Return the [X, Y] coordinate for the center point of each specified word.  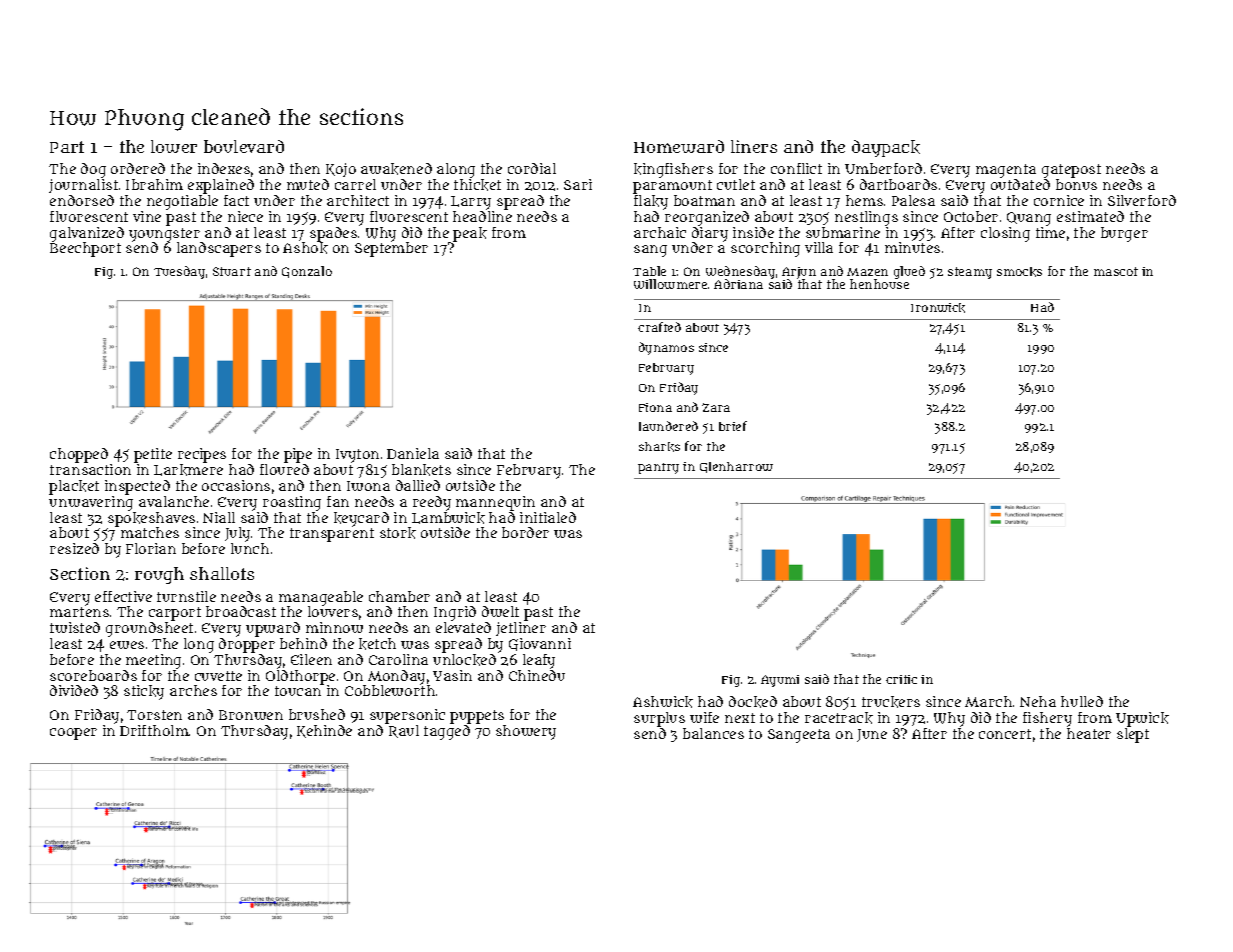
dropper [247, 645]
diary [710, 234]
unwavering [91, 503]
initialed [548, 517]
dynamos [666, 348]
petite [153, 455]
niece [245, 216]
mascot [1116, 271]
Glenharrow [736, 467]
